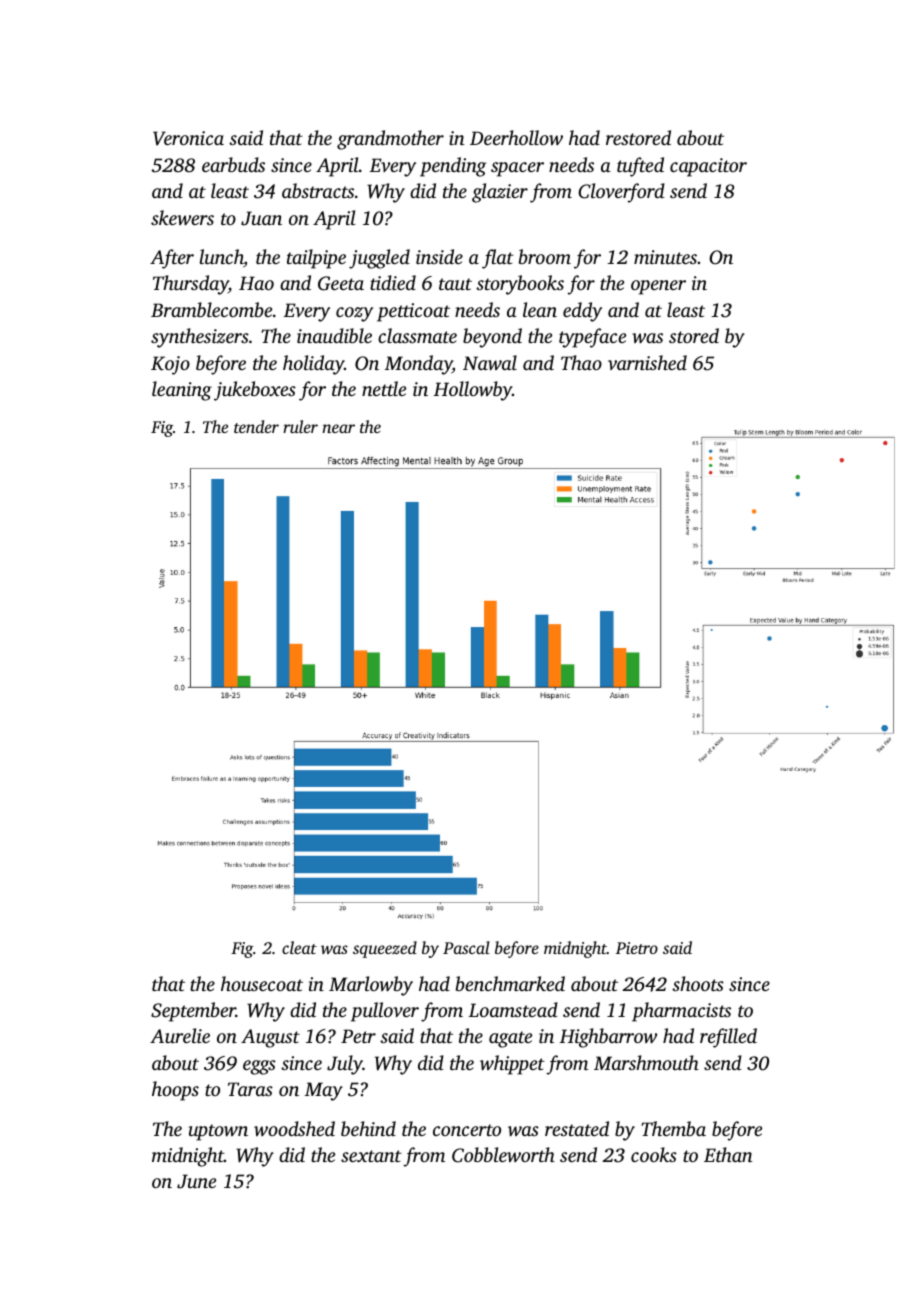 The image size is (924, 1311). What do you see at coordinates (647, 362) in the page?
I see `varnished` at bounding box center [647, 362].
